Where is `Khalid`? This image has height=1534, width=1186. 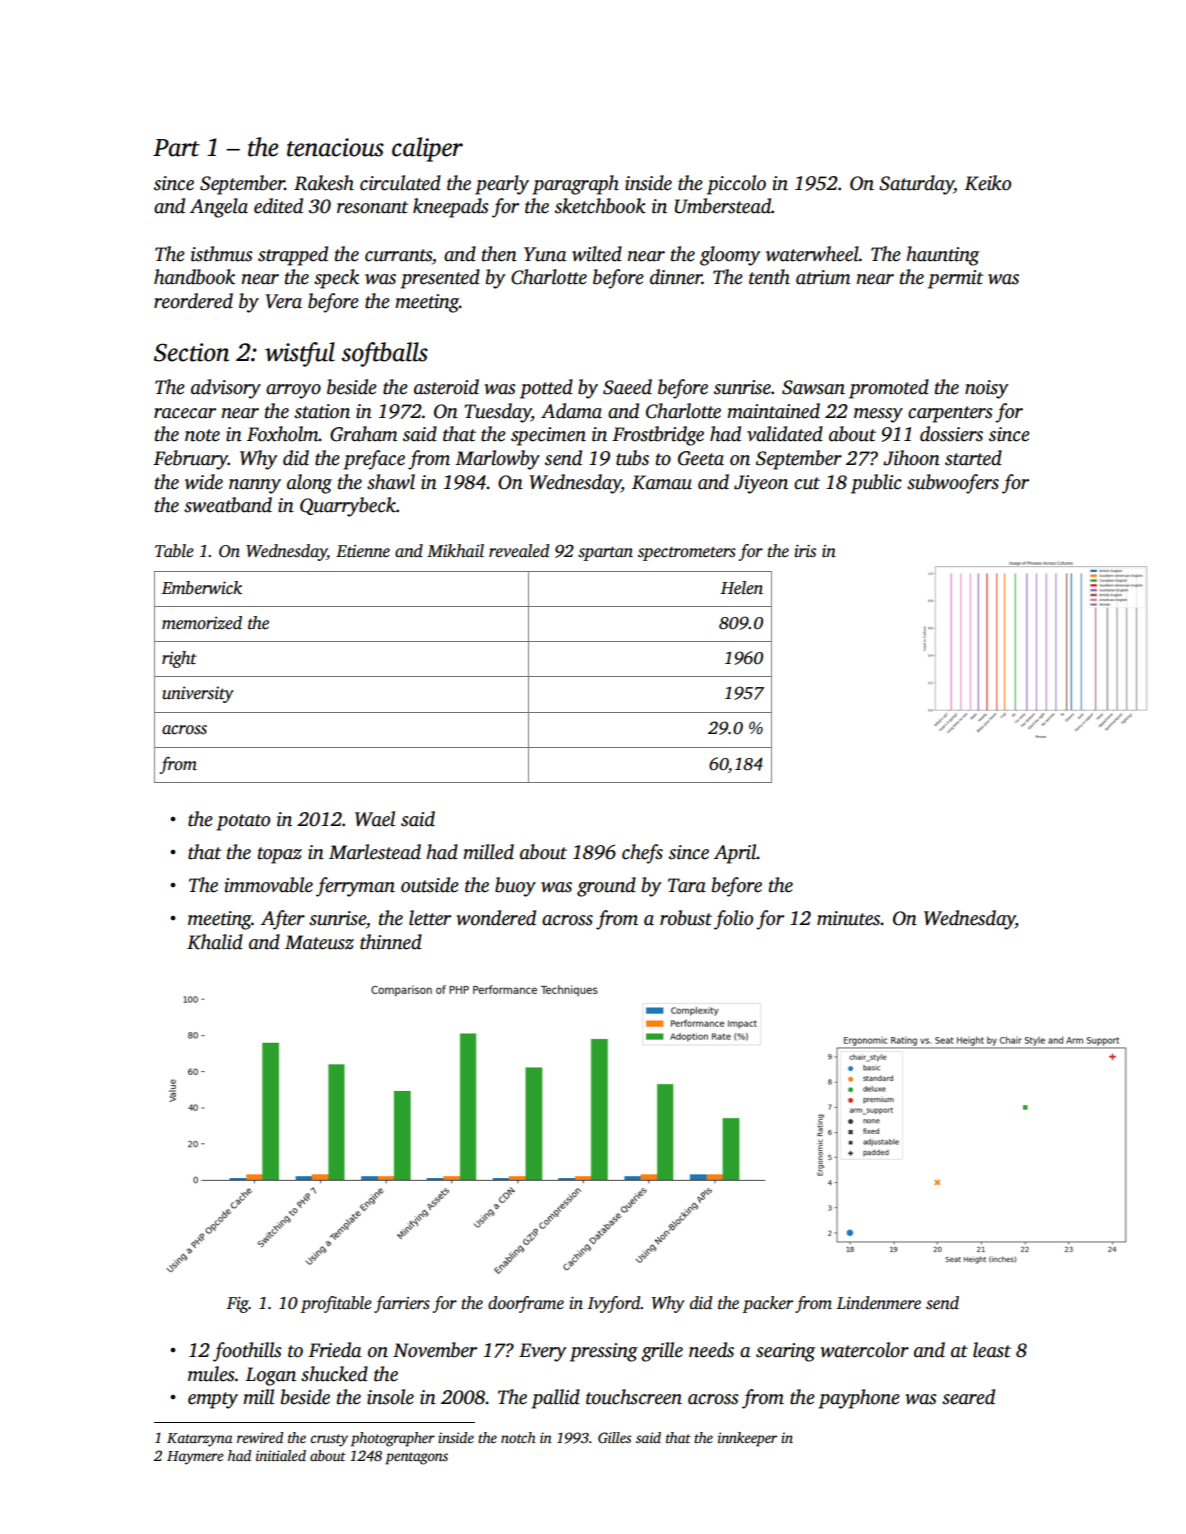
Khalid is located at coordinates (215, 942).
